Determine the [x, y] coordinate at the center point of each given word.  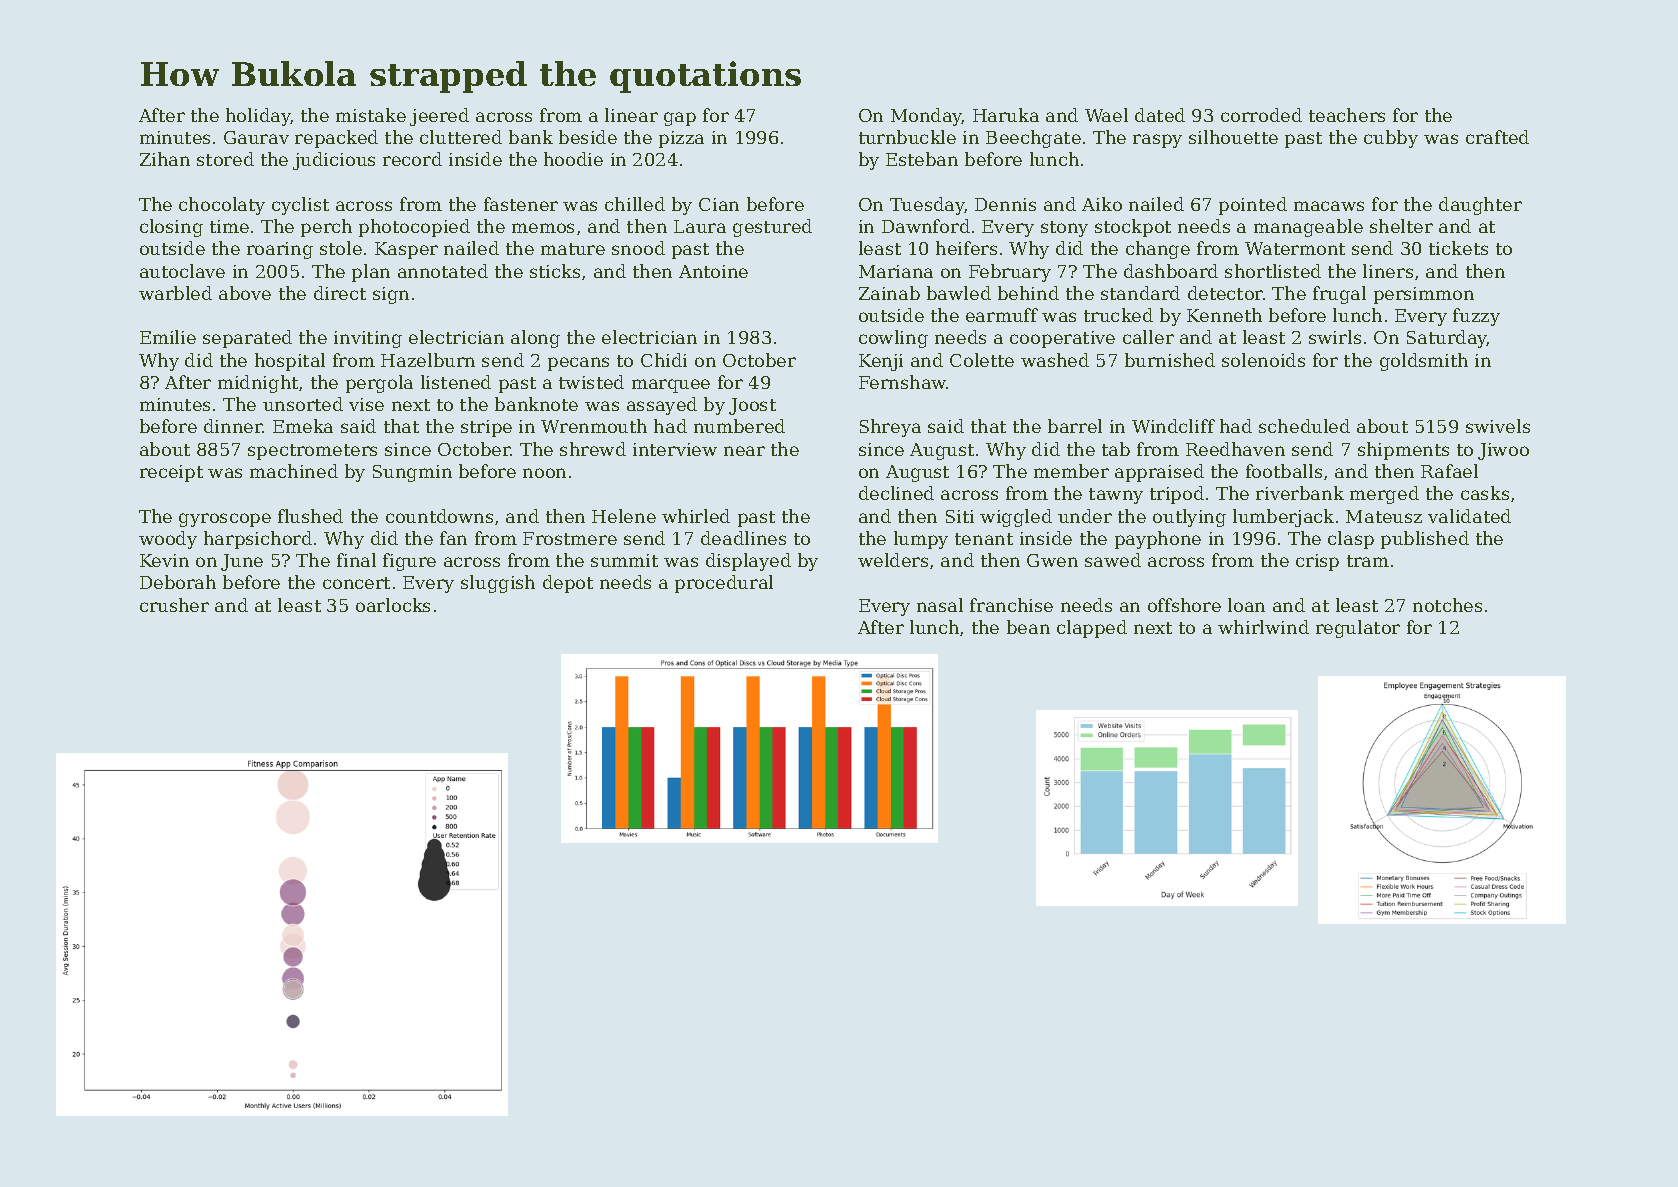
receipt [171, 473]
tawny [1116, 496]
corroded [1261, 115]
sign [391, 295]
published [1425, 540]
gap [680, 119]
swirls [1335, 337]
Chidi [664, 360]
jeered [439, 117]
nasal [940, 605]
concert [356, 583]
